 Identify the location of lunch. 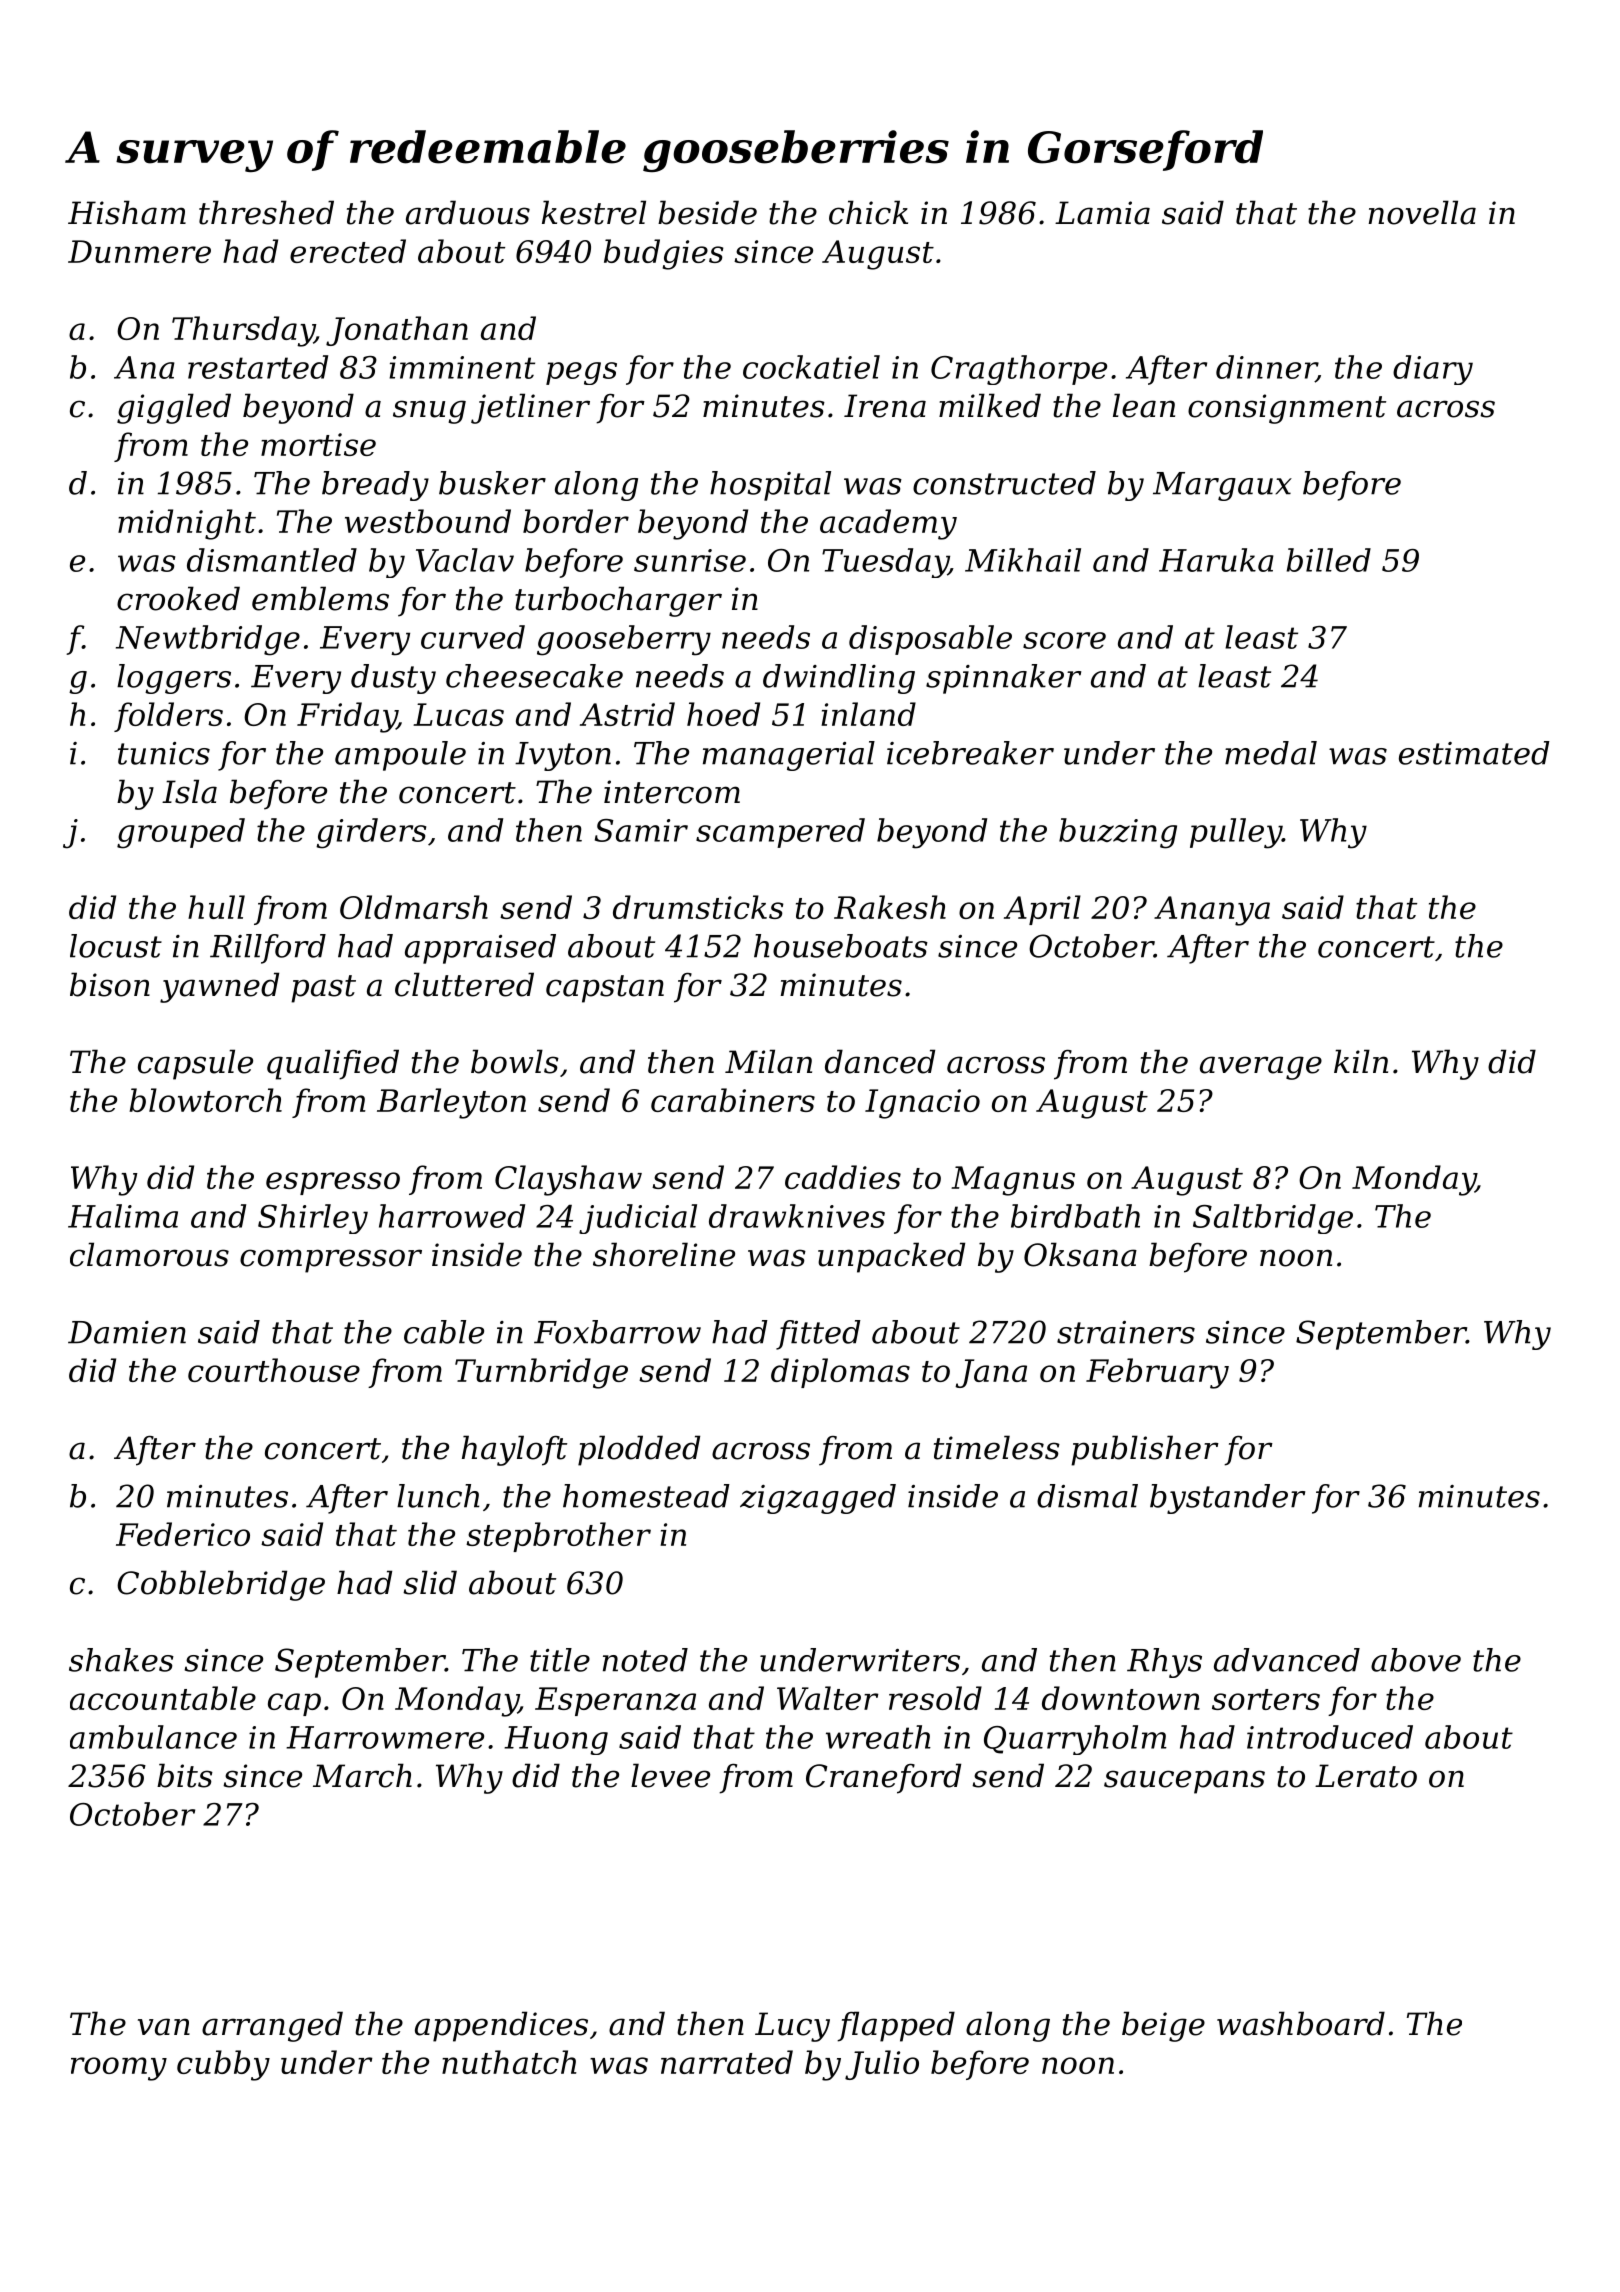
(438, 1496).
